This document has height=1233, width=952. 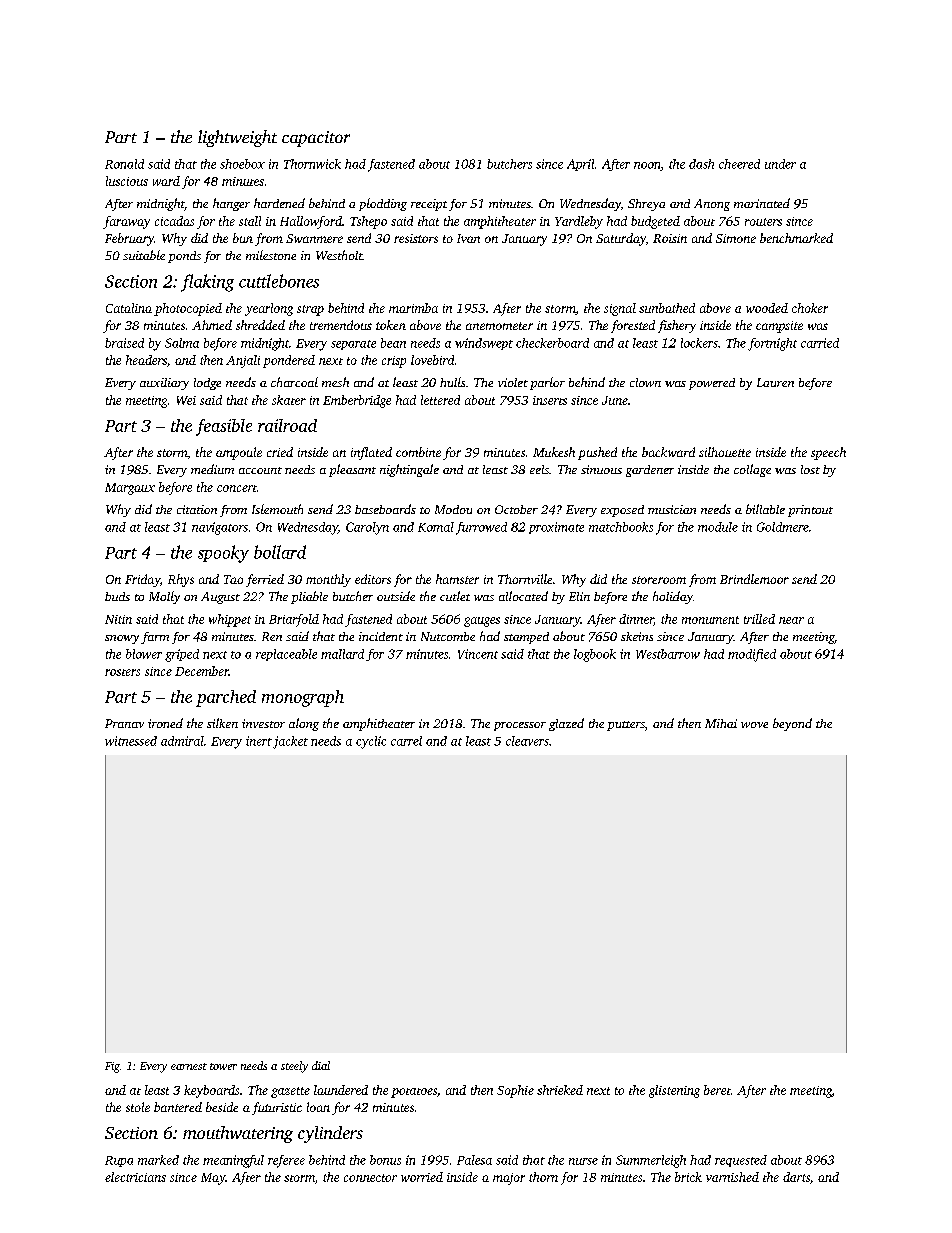 I want to click on photocopied, so click(x=188, y=309).
